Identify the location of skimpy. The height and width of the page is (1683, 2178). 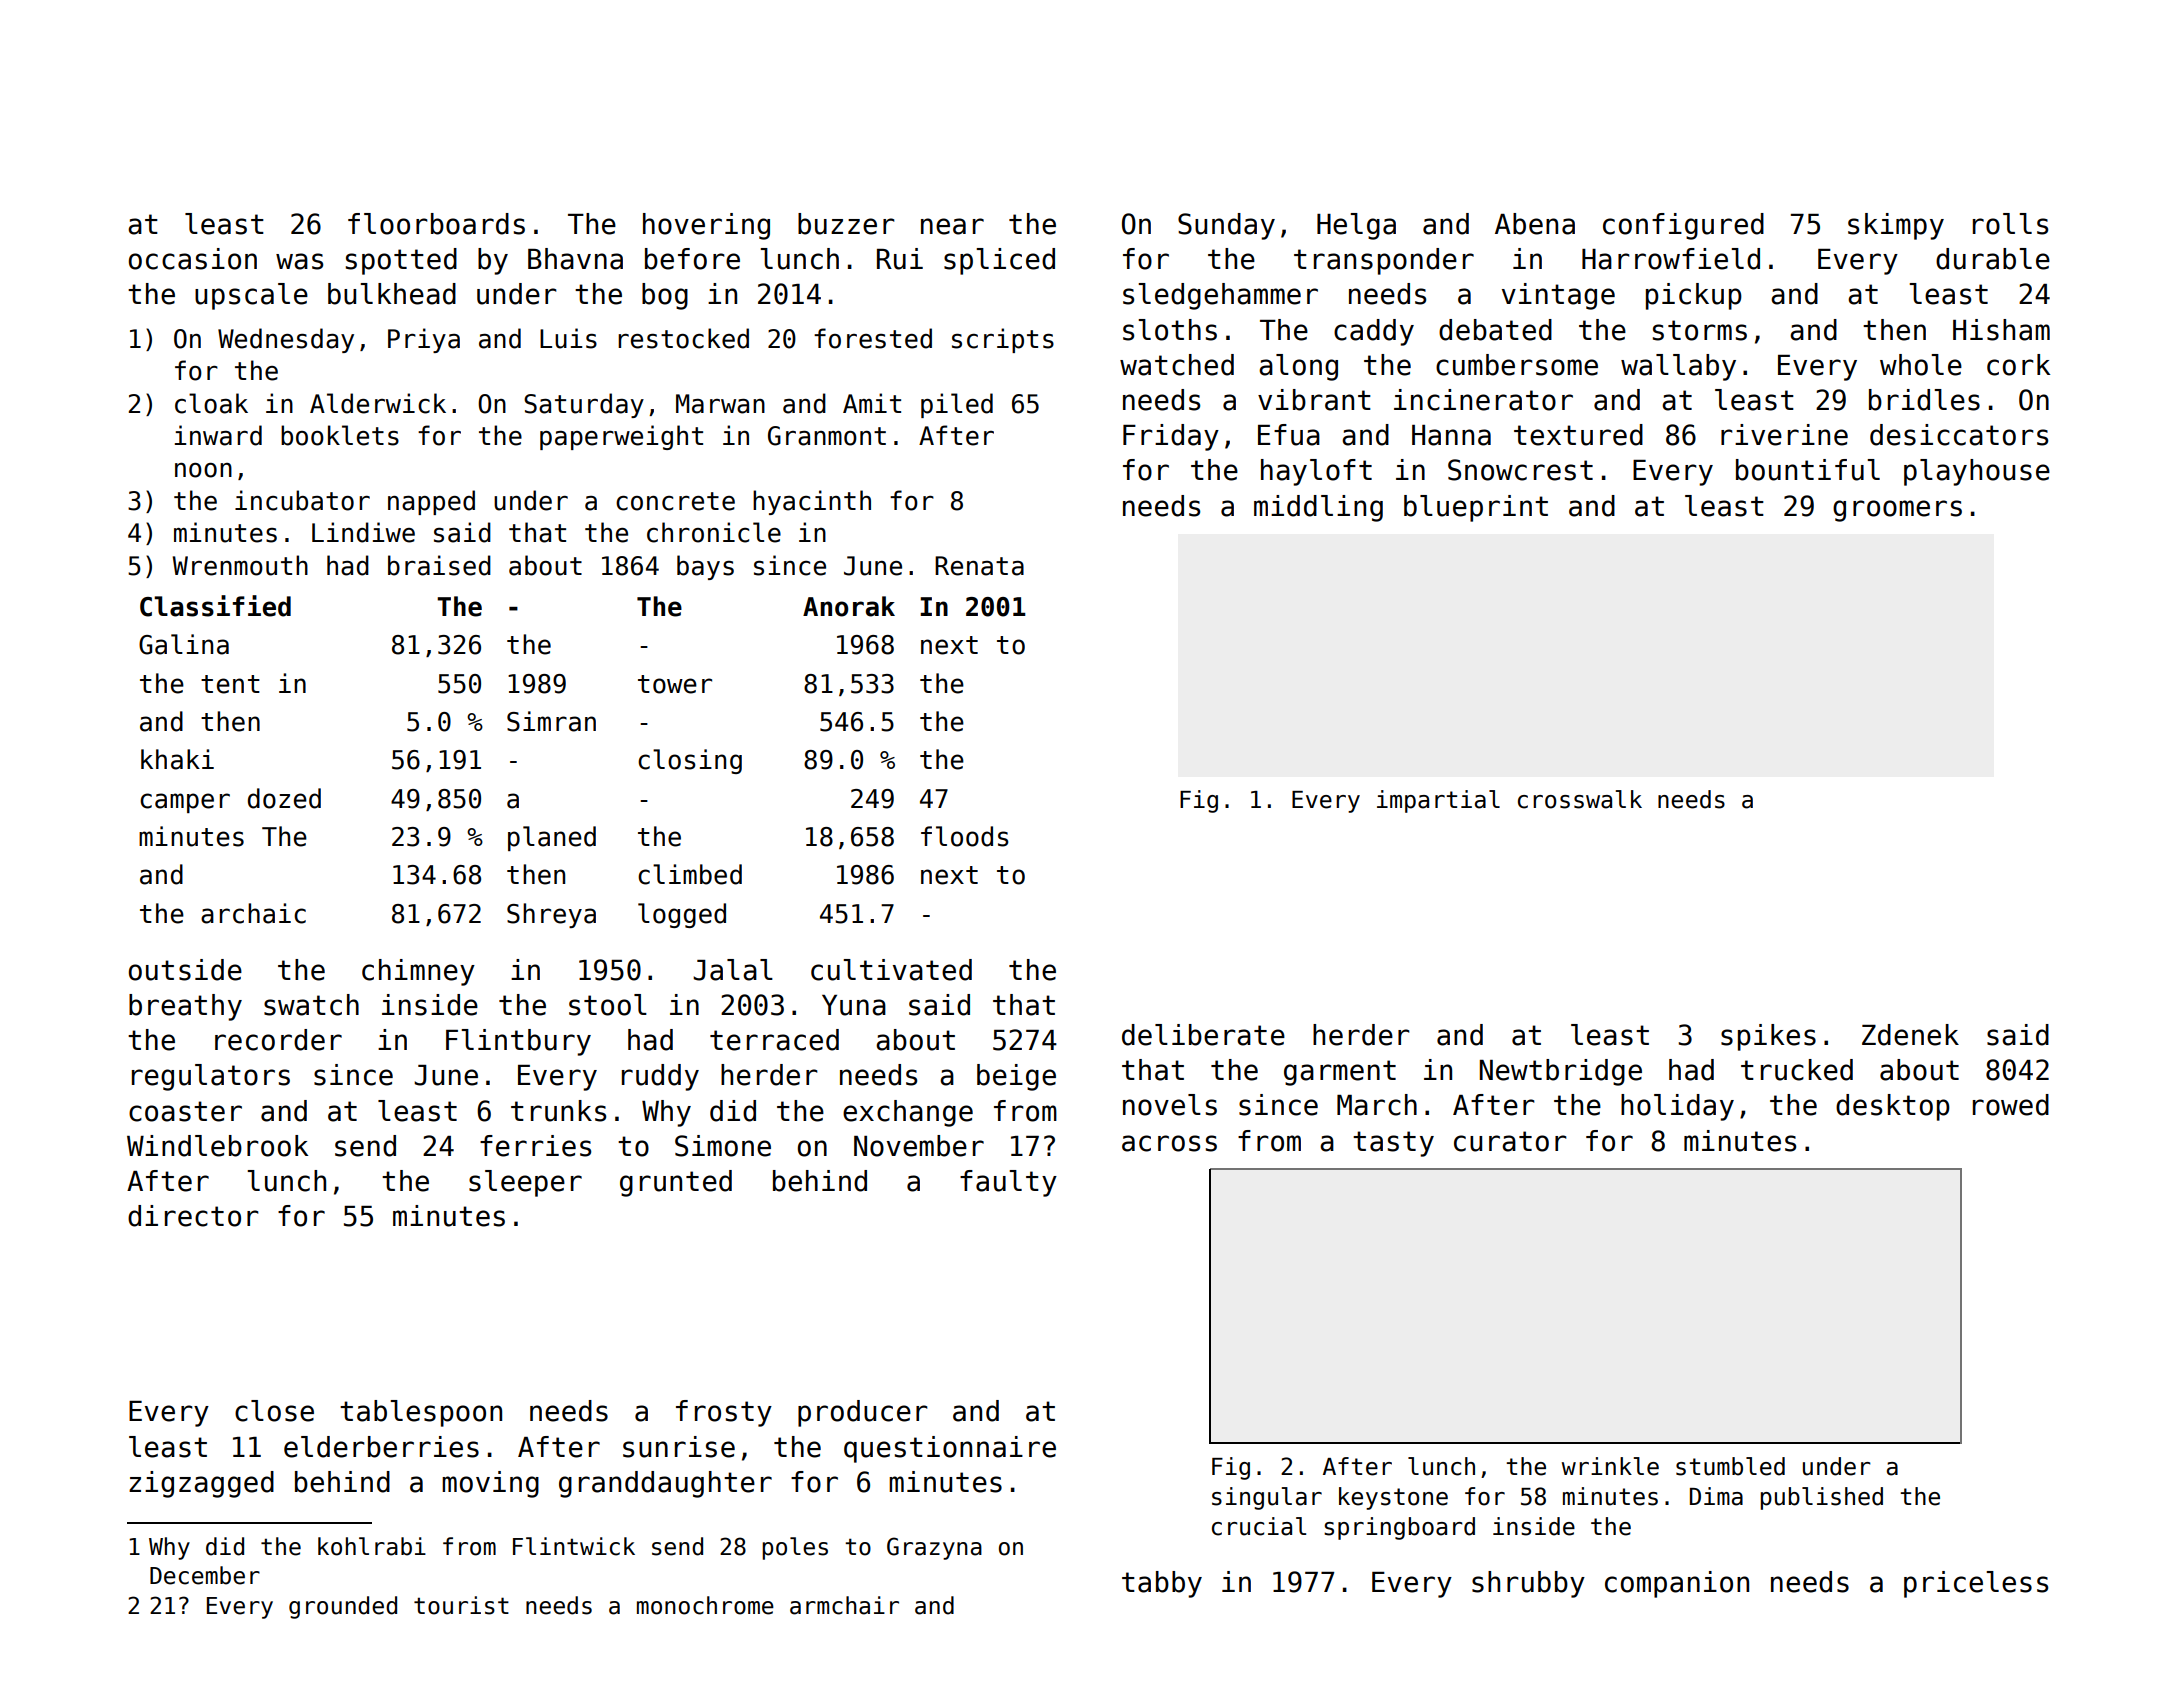
(1896, 226).
